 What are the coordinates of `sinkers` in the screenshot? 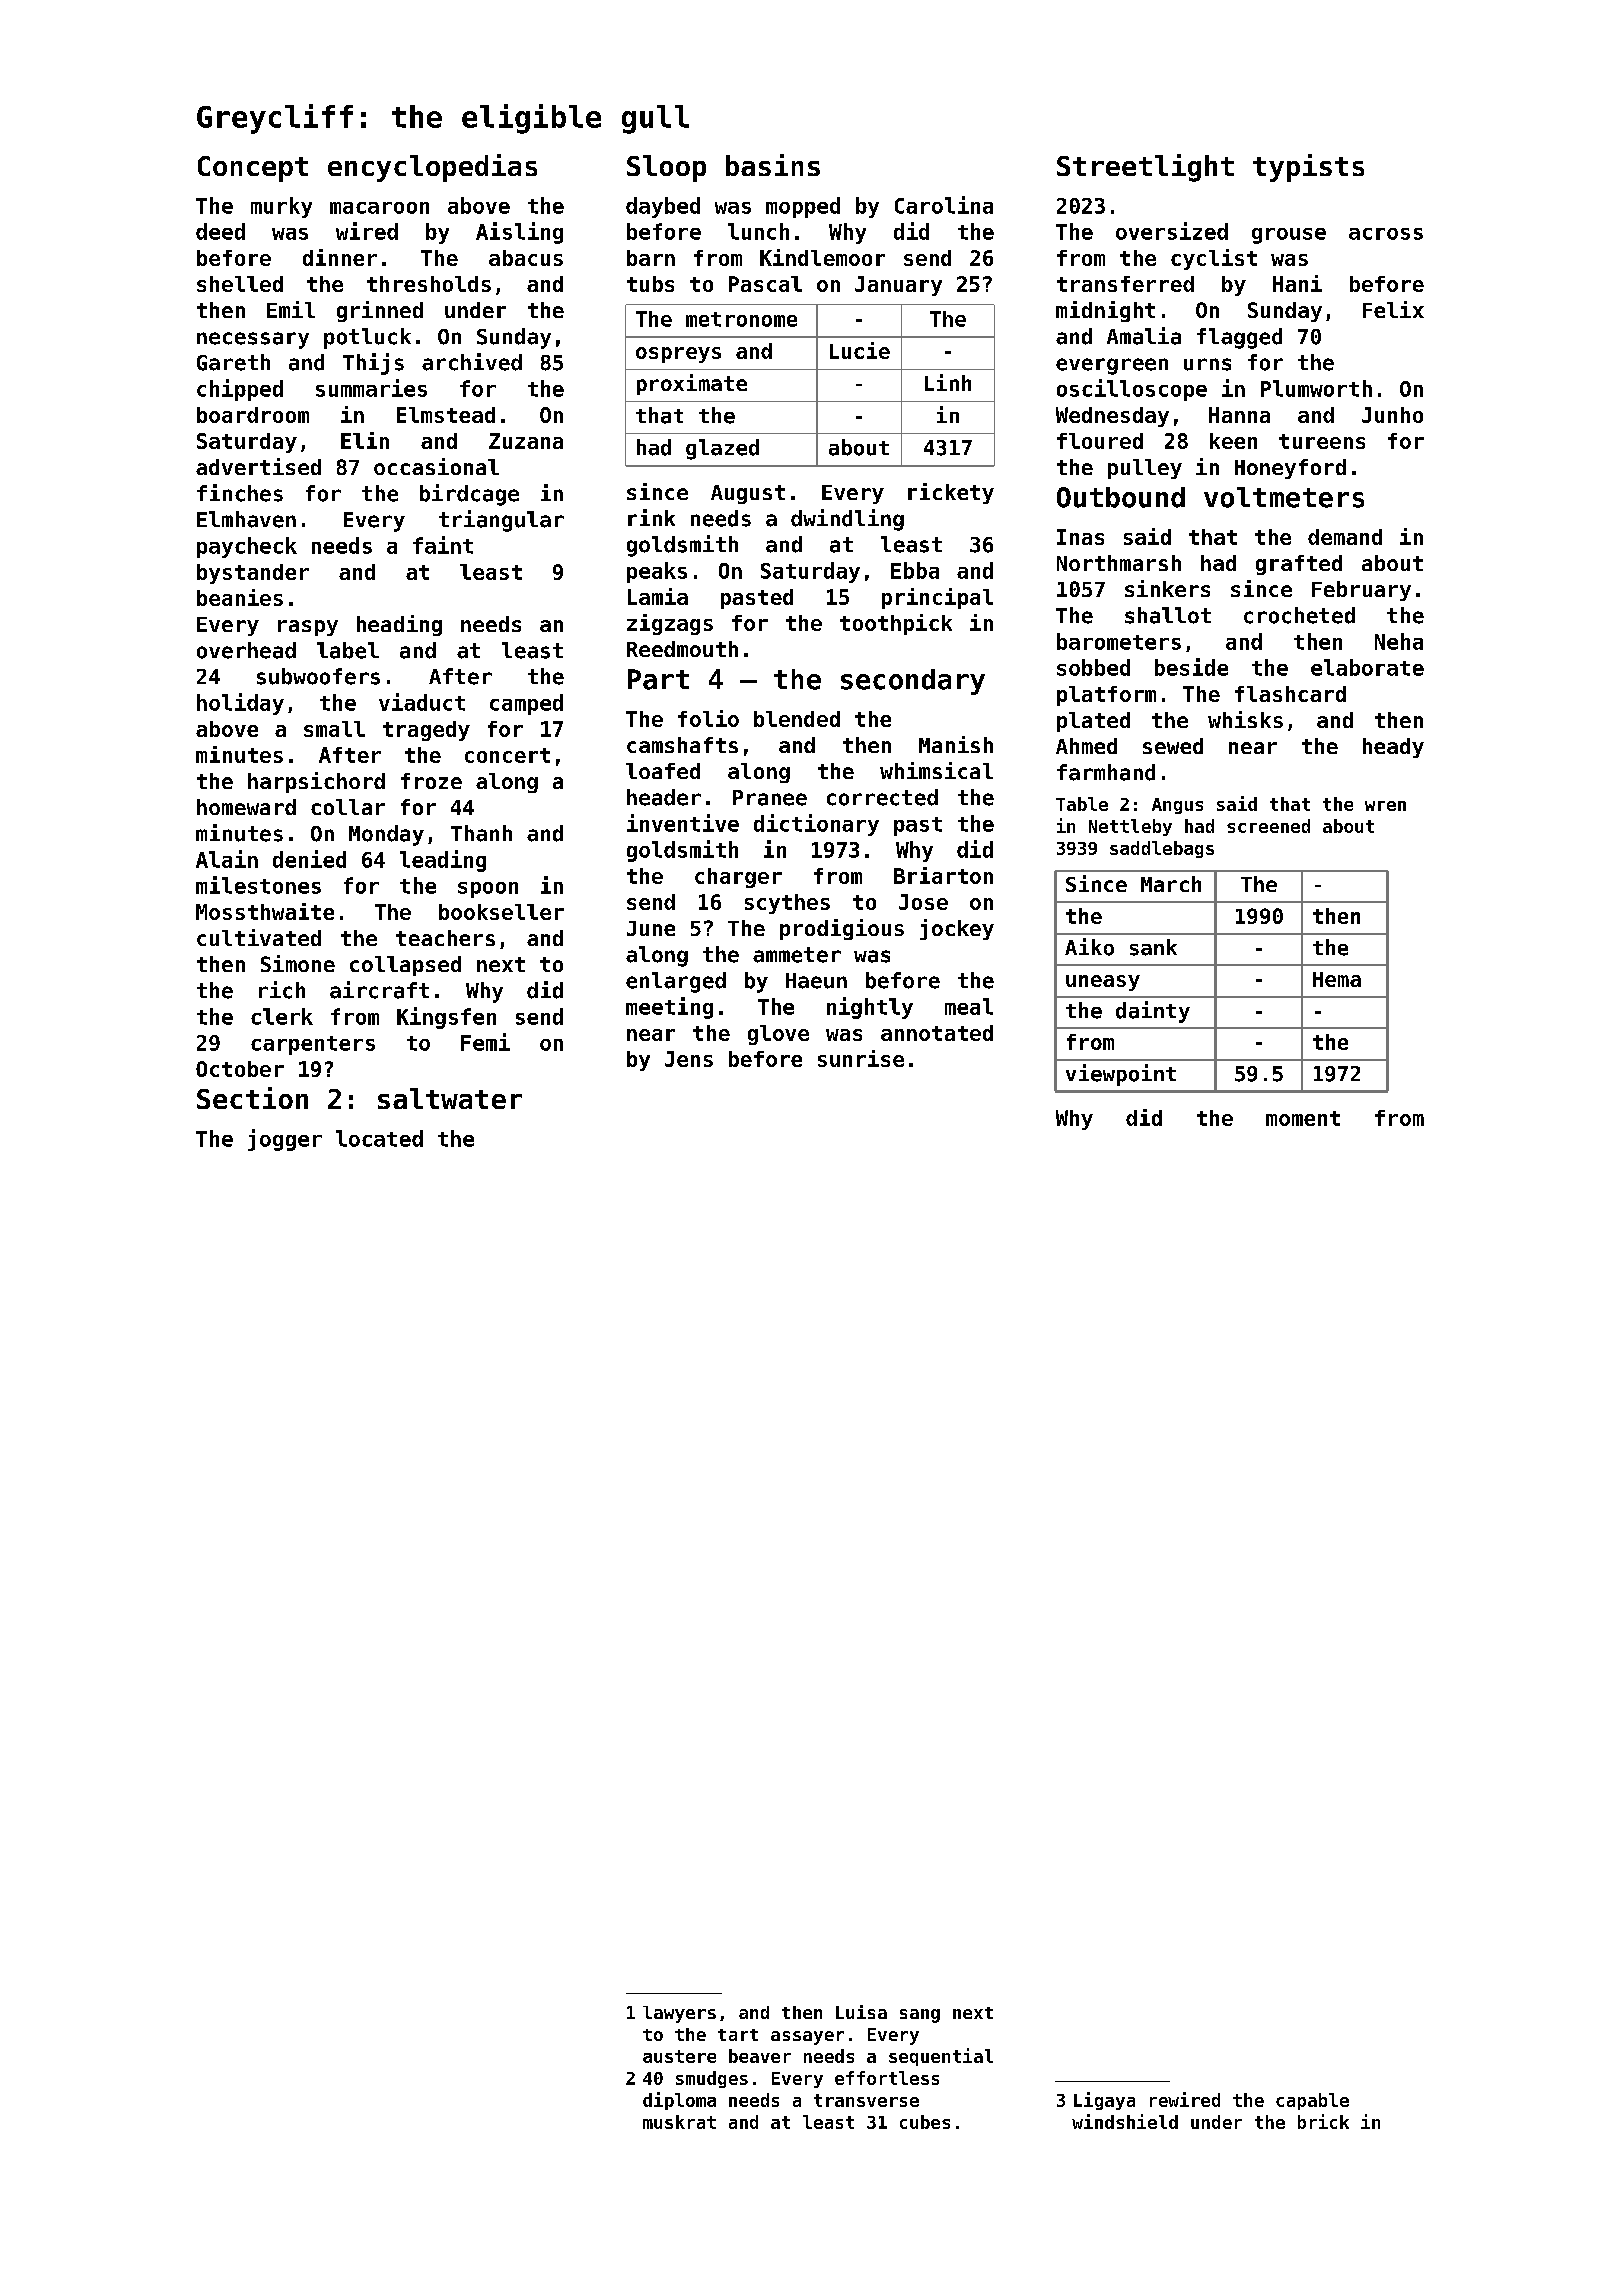 It's located at (1167, 588).
